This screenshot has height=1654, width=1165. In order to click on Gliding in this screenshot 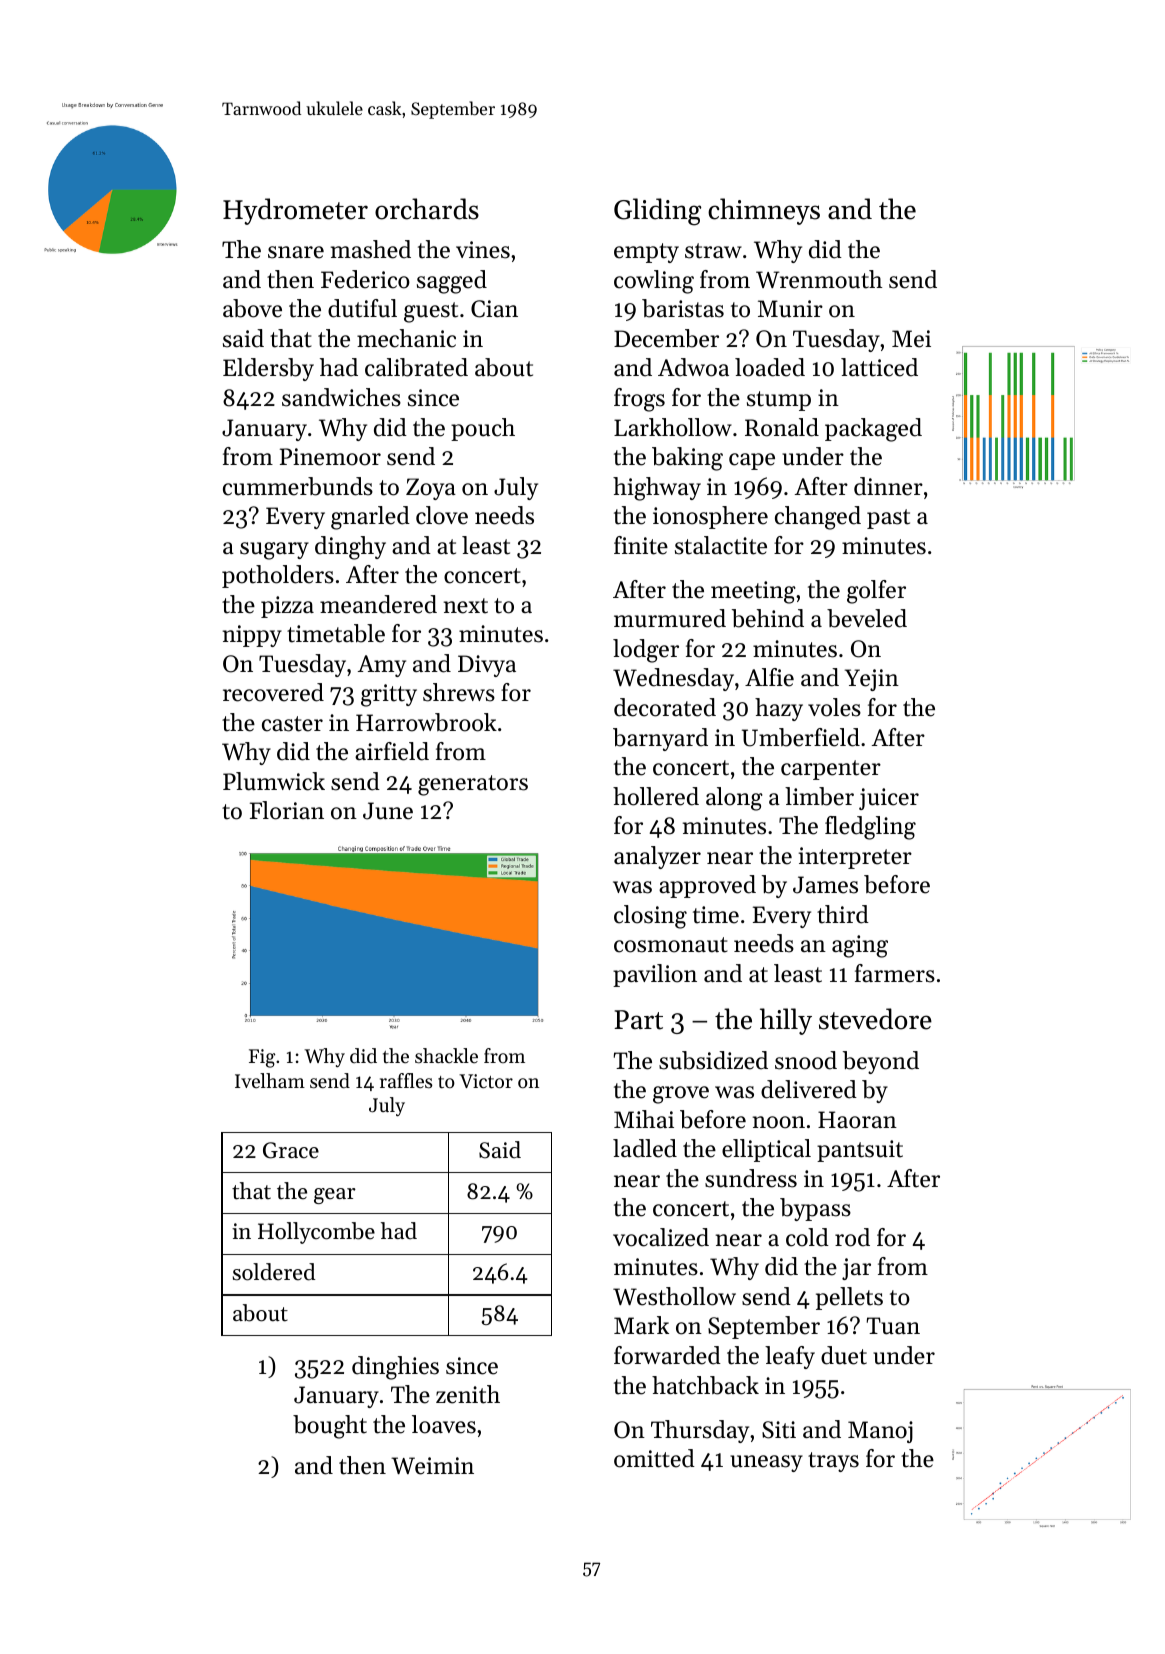, I will do `click(657, 212)`.
